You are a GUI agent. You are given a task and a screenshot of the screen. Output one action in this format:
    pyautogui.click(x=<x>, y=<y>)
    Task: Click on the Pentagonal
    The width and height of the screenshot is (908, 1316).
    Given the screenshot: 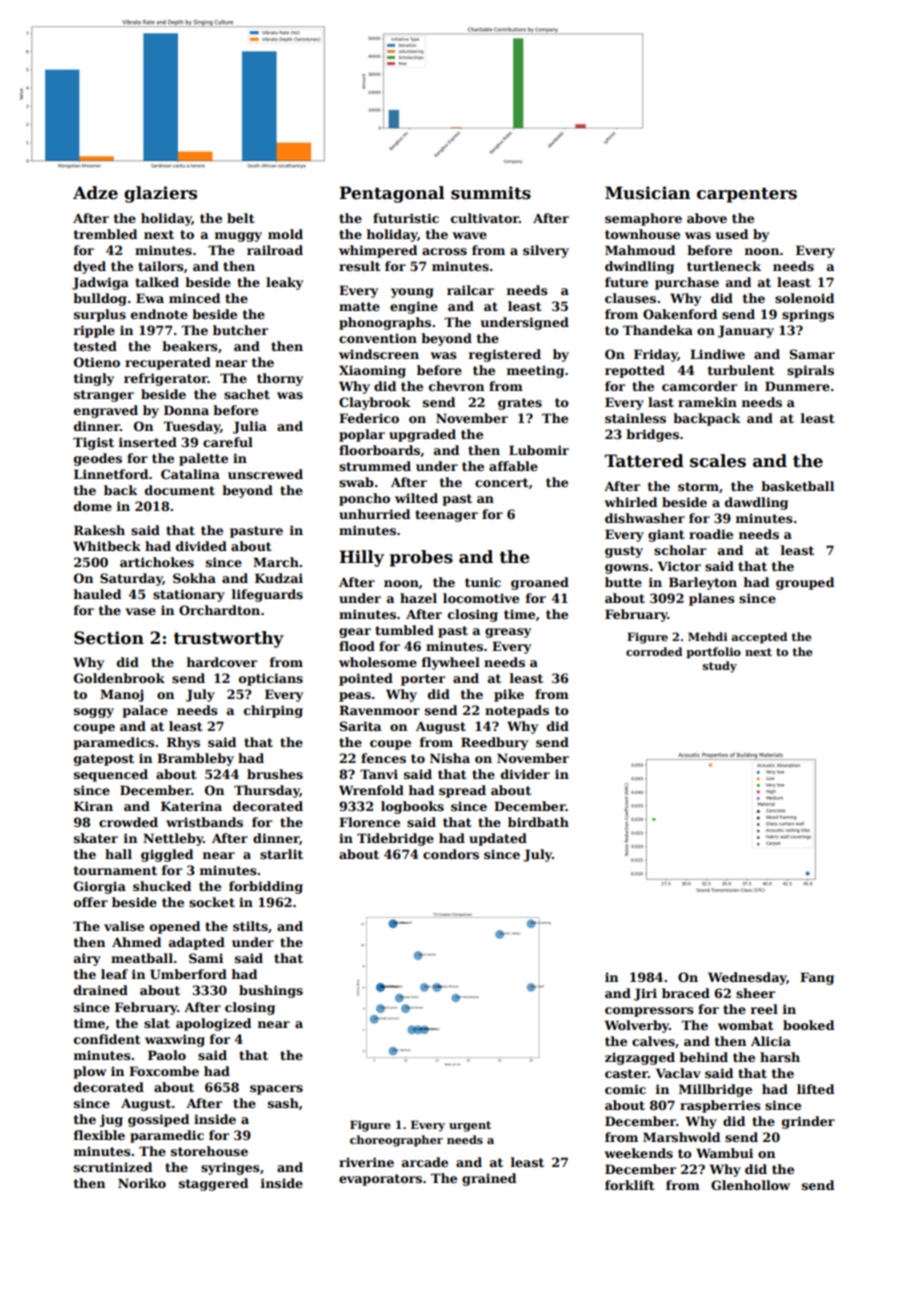 What is the action you would take?
    pyautogui.click(x=392, y=194)
